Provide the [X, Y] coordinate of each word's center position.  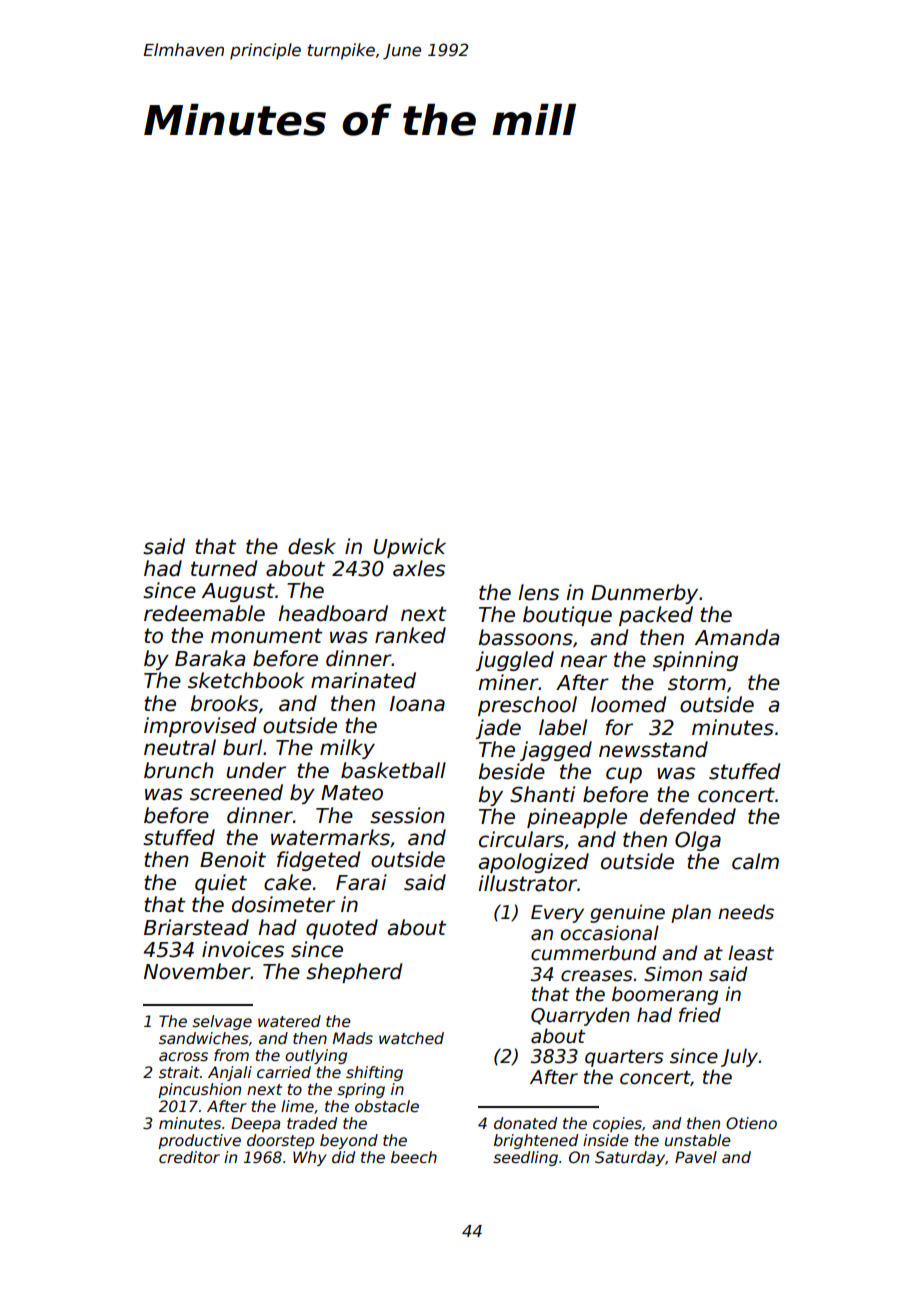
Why [310, 1158]
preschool [527, 706]
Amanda [737, 637]
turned [224, 568]
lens [538, 592]
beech [414, 1157]
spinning [695, 661]
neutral [180, 747]
